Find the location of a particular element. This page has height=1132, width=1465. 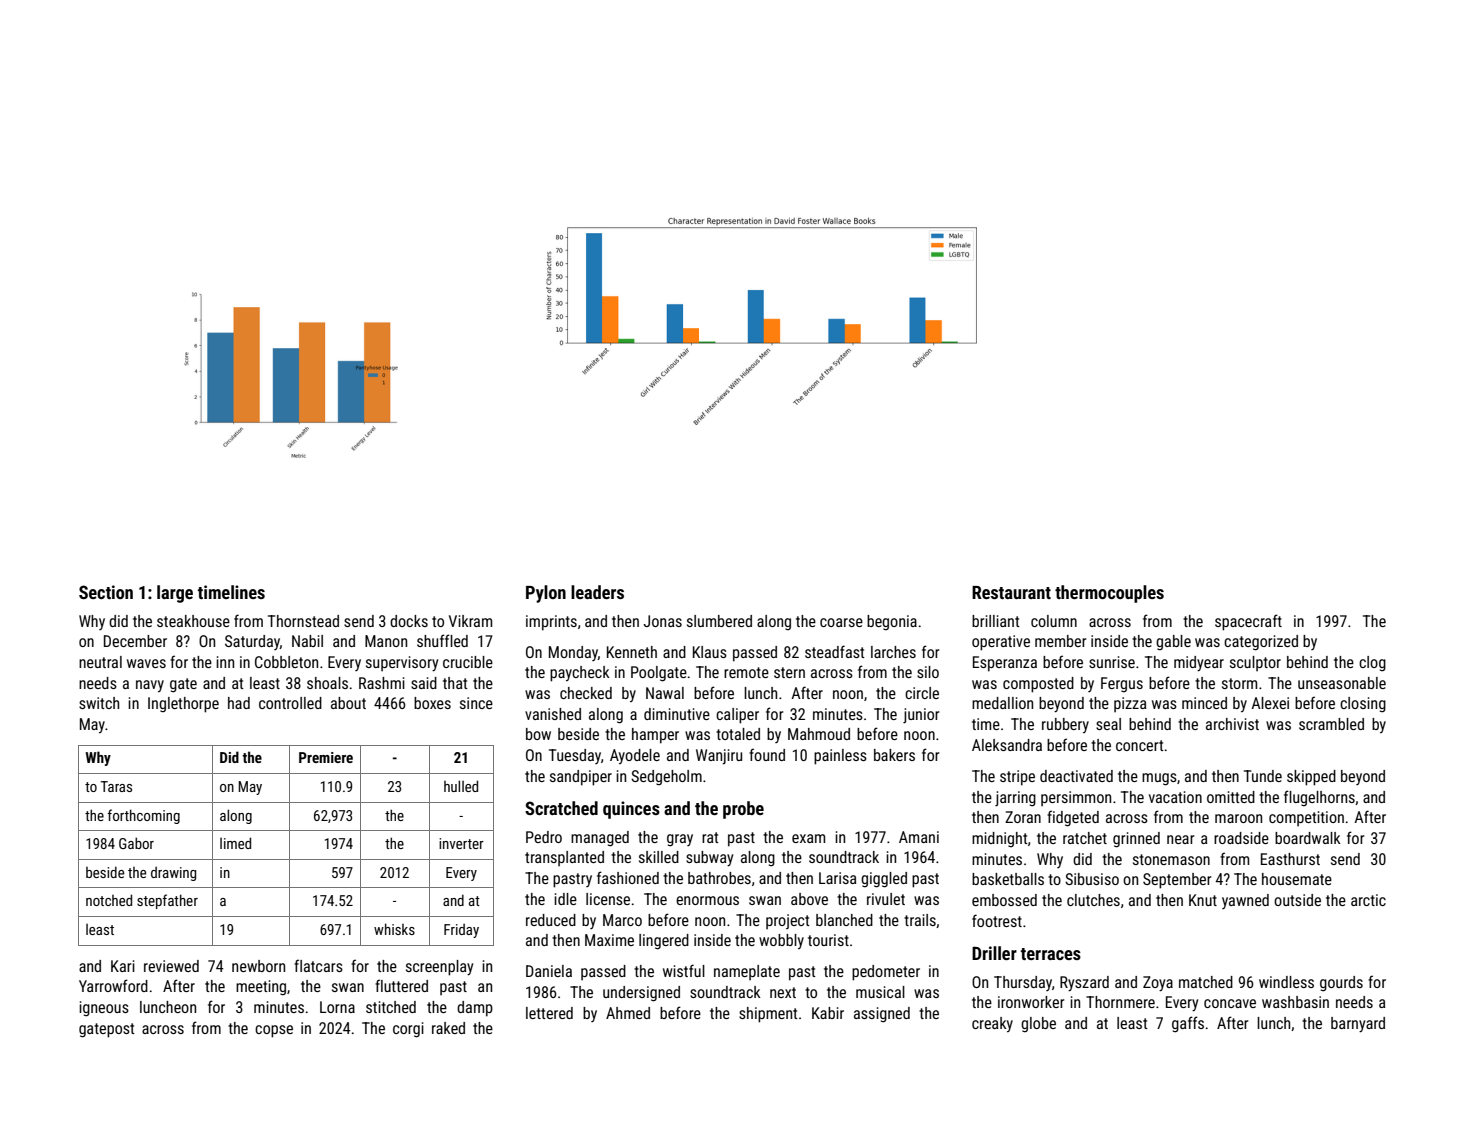

Zoran is located at coordinates (1023, 817).
